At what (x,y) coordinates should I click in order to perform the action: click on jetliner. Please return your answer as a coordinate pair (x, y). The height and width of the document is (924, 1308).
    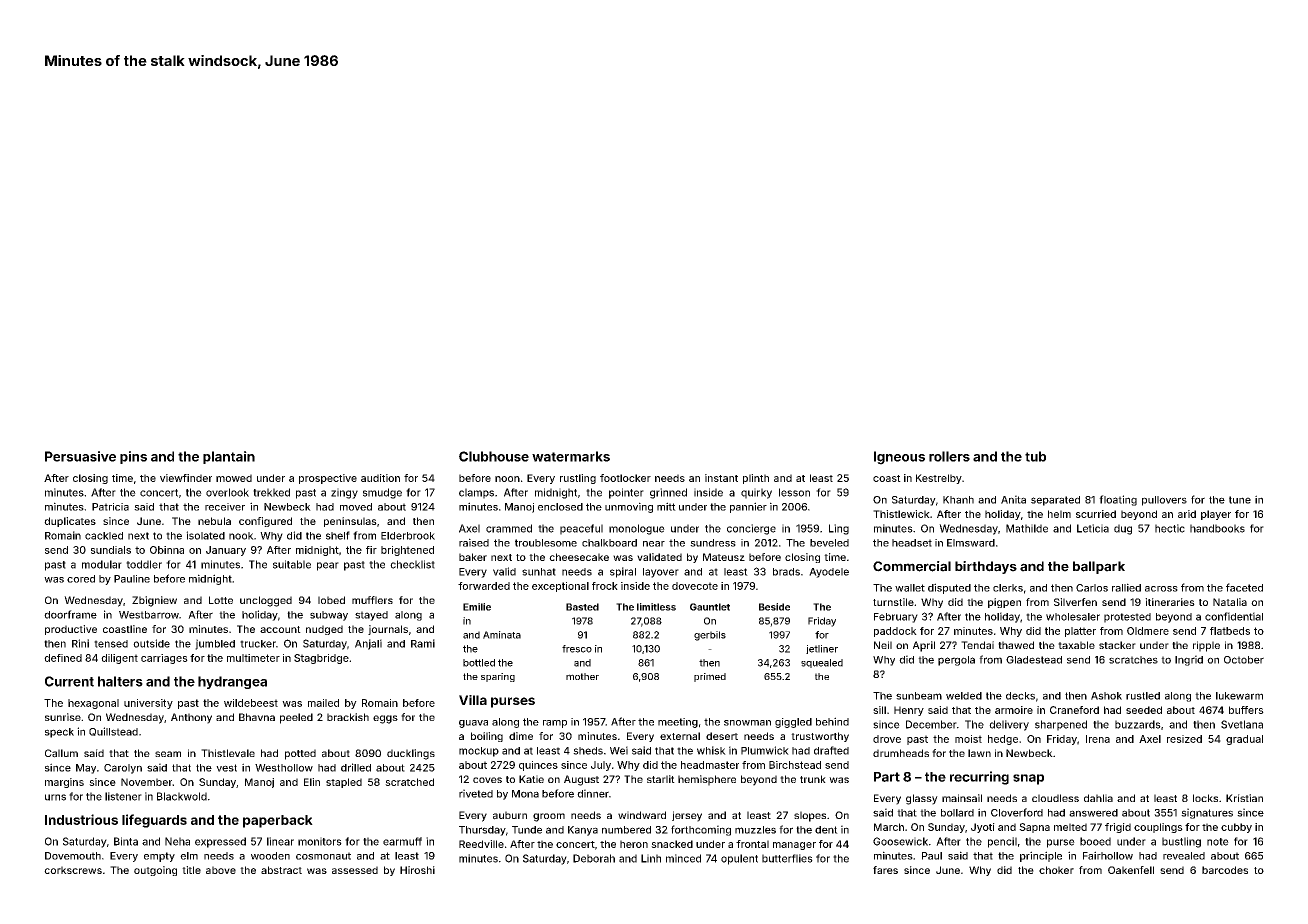
    Looking at the image, I should click on (822, 649).
